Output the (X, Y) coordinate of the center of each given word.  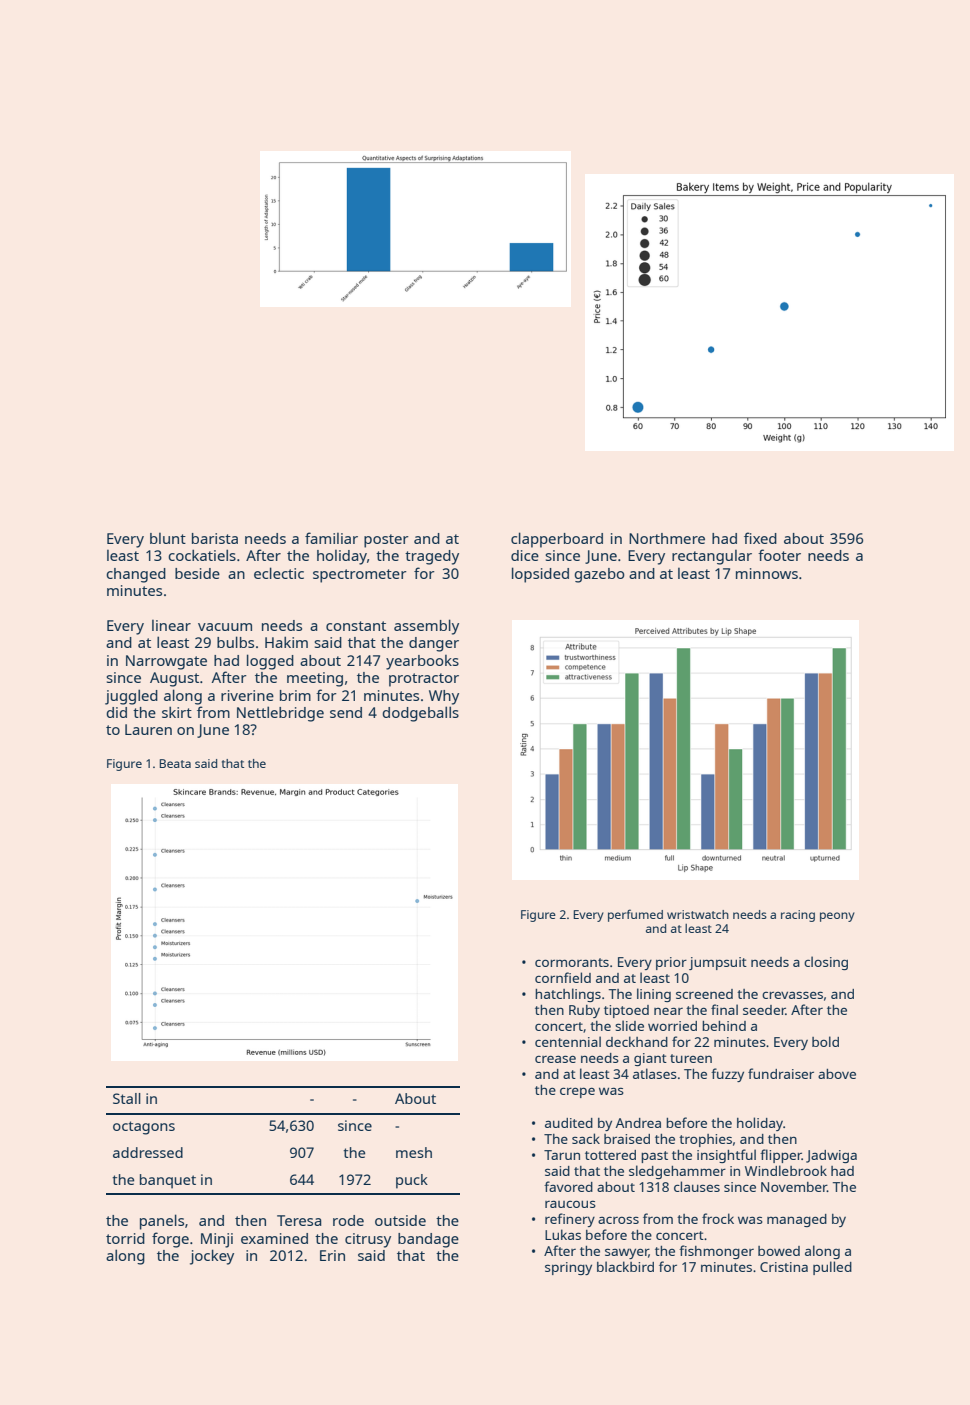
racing (798, 916)
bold (825, 1041)
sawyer (627, 1253)
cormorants (572, 962)
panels (162, 1222)
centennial (568, 1041)
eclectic (279, 573)
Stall (127, 1098)
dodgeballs (420, 714)
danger (434, 644)
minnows (767, 573)
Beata (175, 763)
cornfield (563, 977)
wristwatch (698, 914)
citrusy (368, 1240)
